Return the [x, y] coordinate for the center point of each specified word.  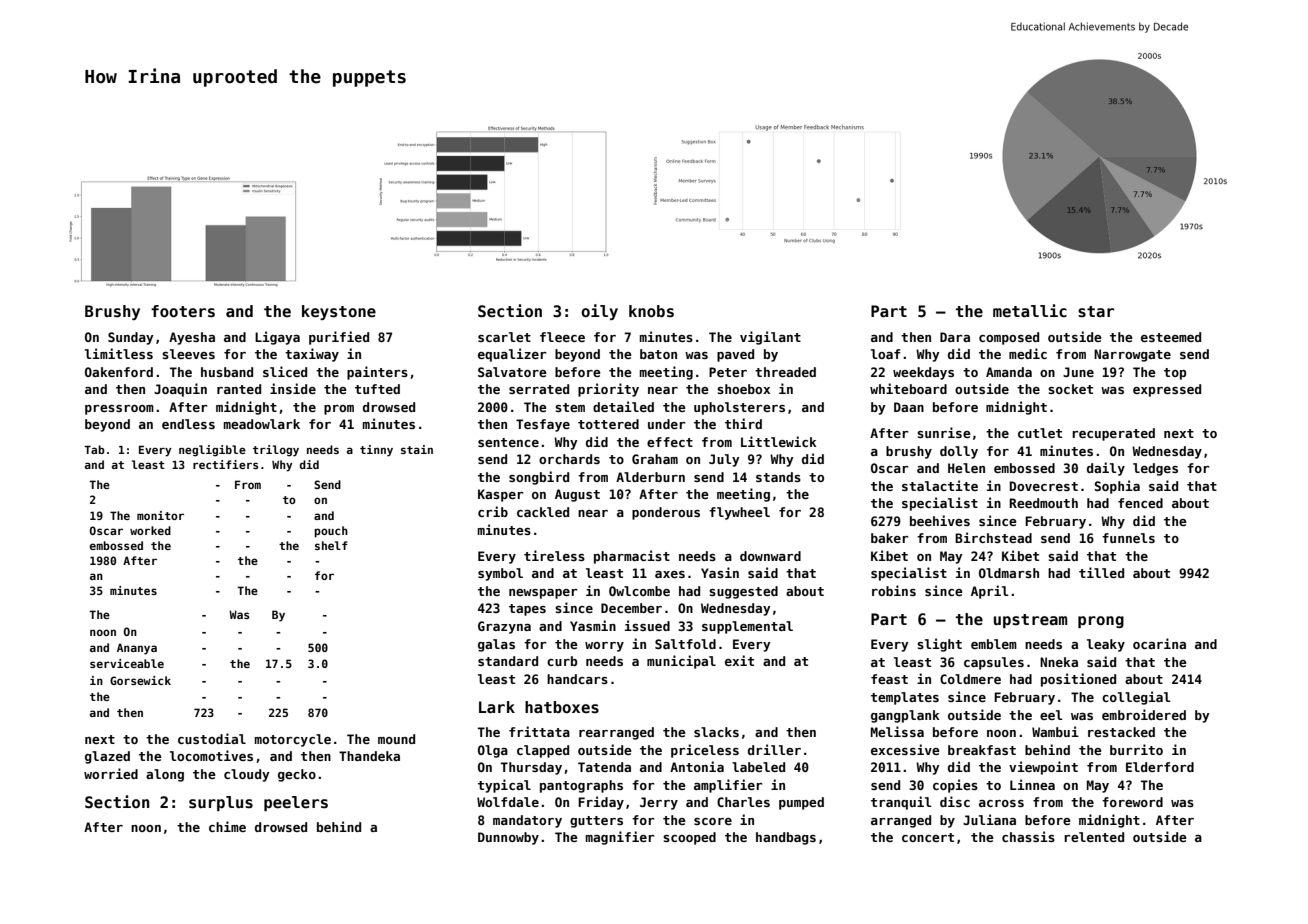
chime [227, 826]
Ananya [137, 649]
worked [150, 530]
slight [939, 645]
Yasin [720, 572]
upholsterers [739, 408]
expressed [1167, 390]
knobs [651, 311]
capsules [994, 663]
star [1096, 311]
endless [188, 424]
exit [739, 660]
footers [183, 311]
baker [890, 538]
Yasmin [593, 625]
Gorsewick [140, 680]
